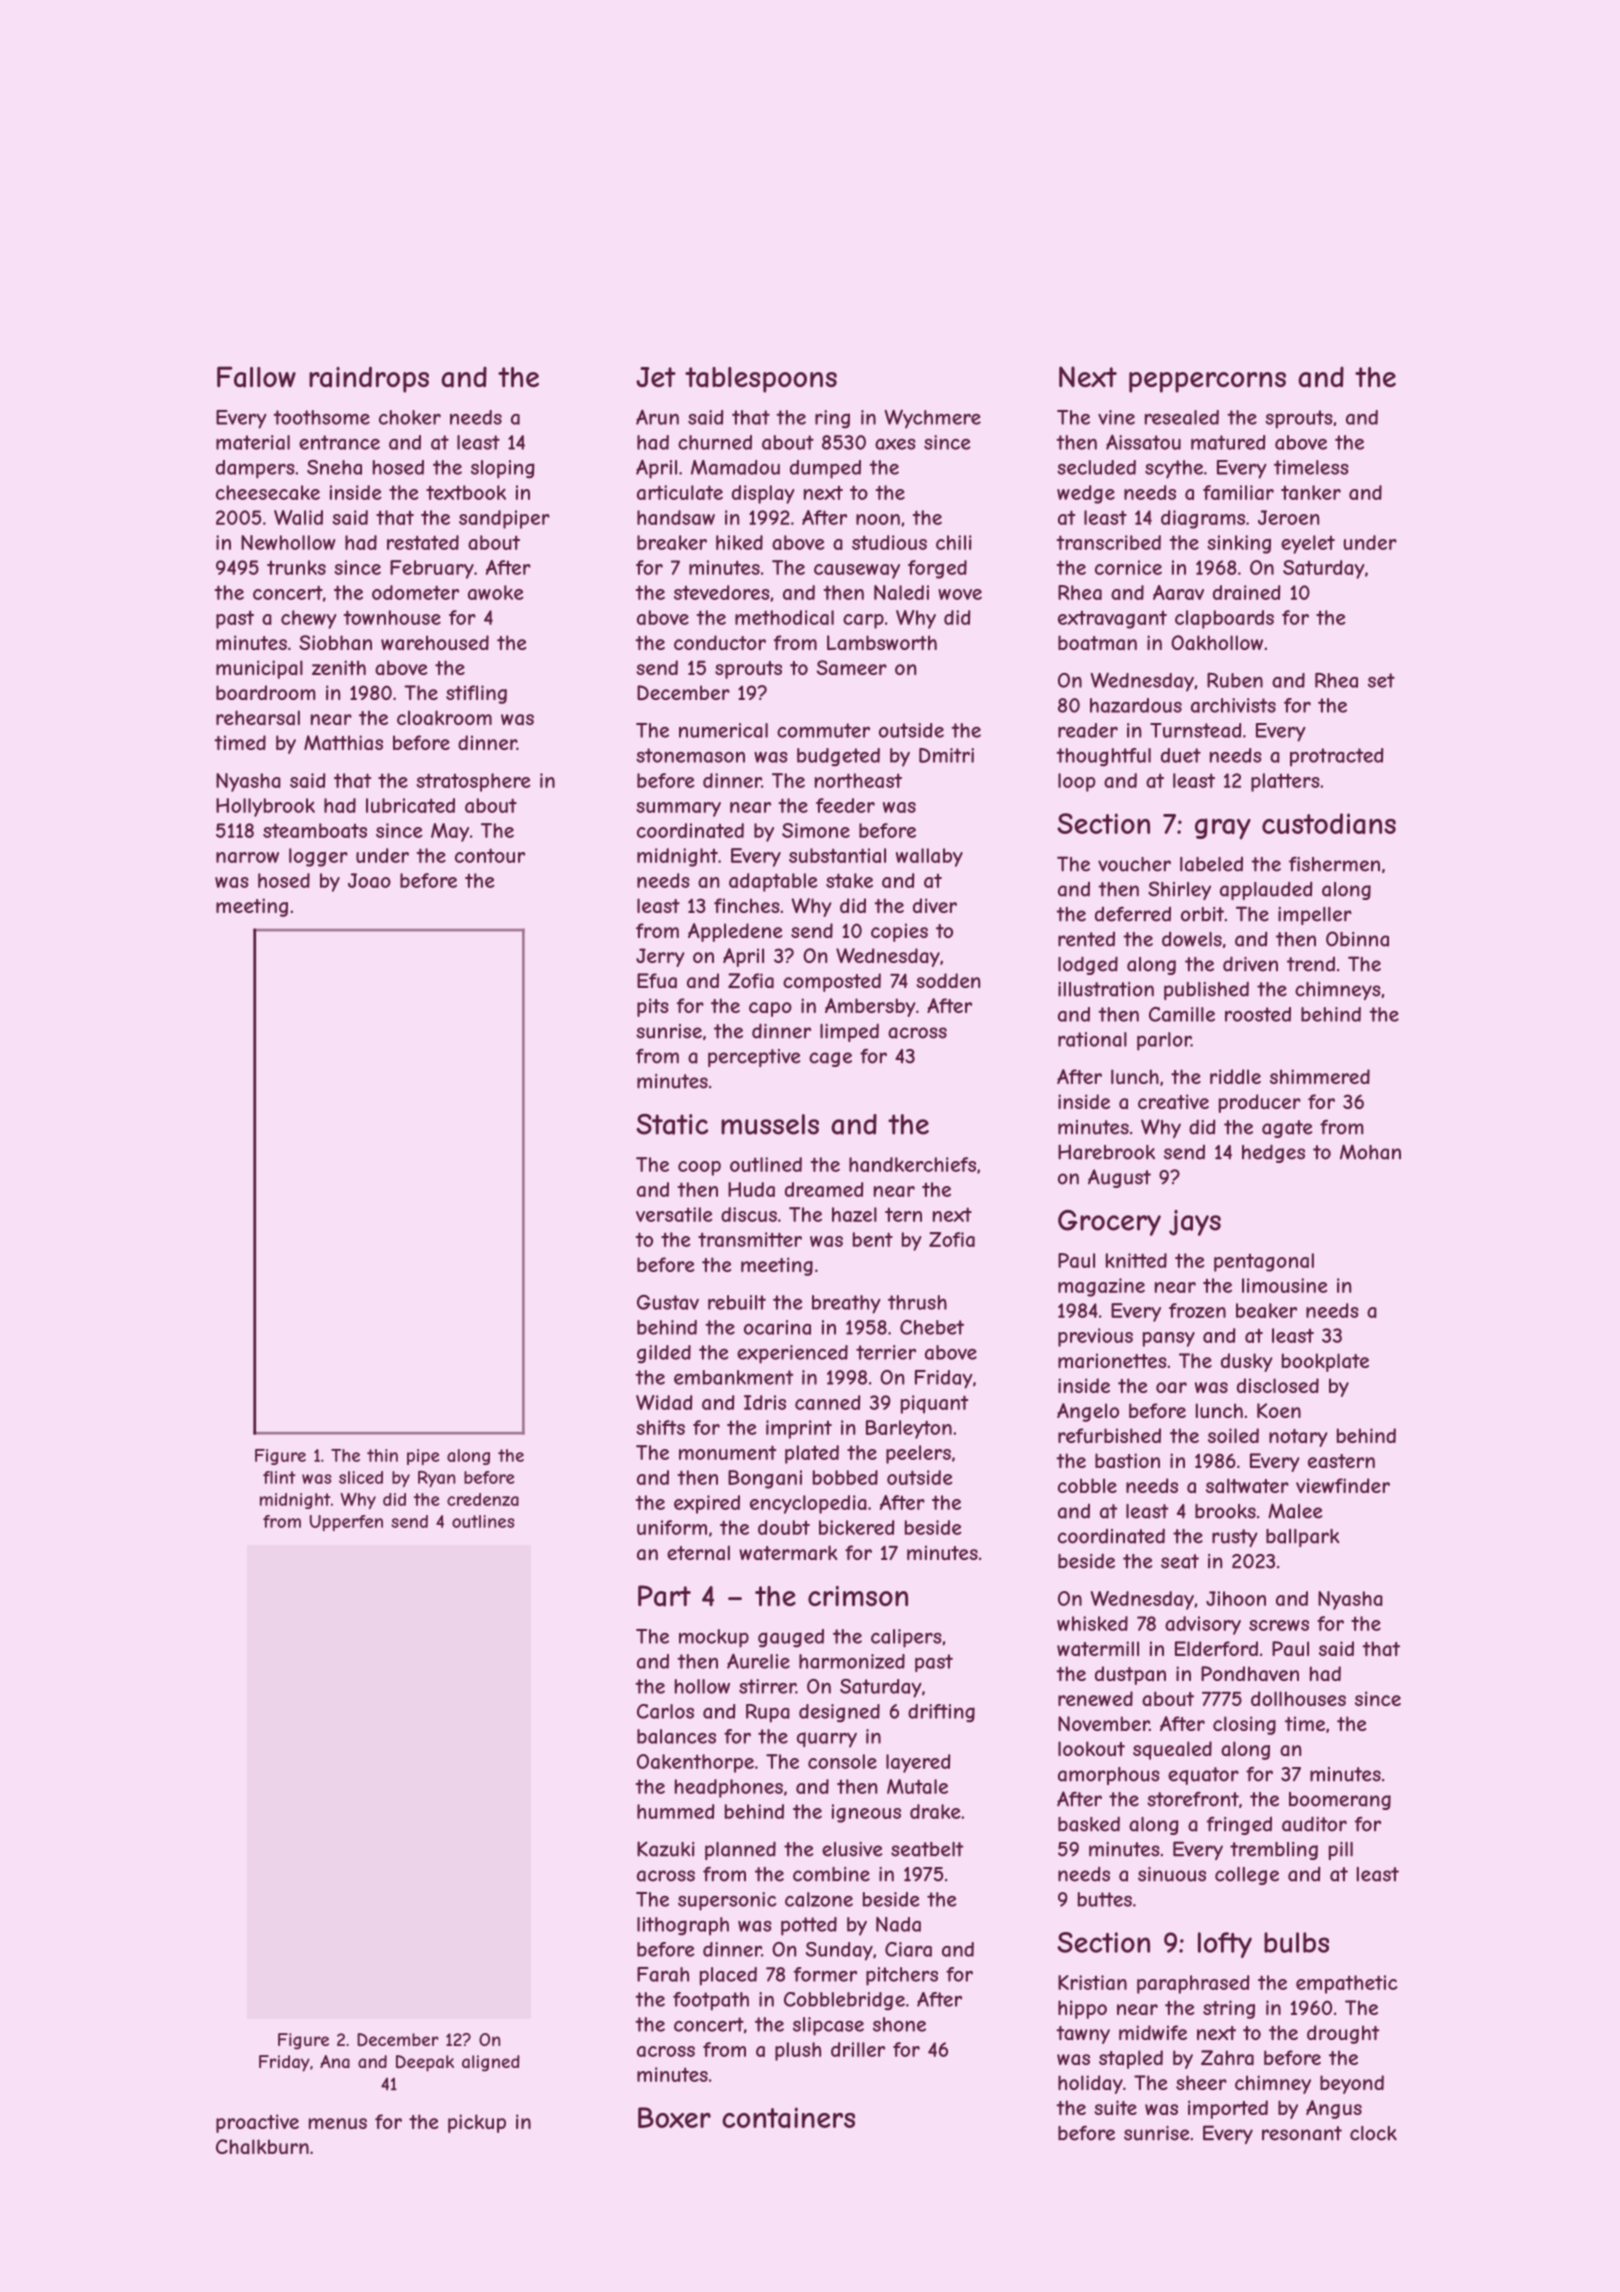 The width and height of the page is (1620, 2292). Describe the element at coordinates (674, 2117) in the page. I see `Boxer` at that location.
